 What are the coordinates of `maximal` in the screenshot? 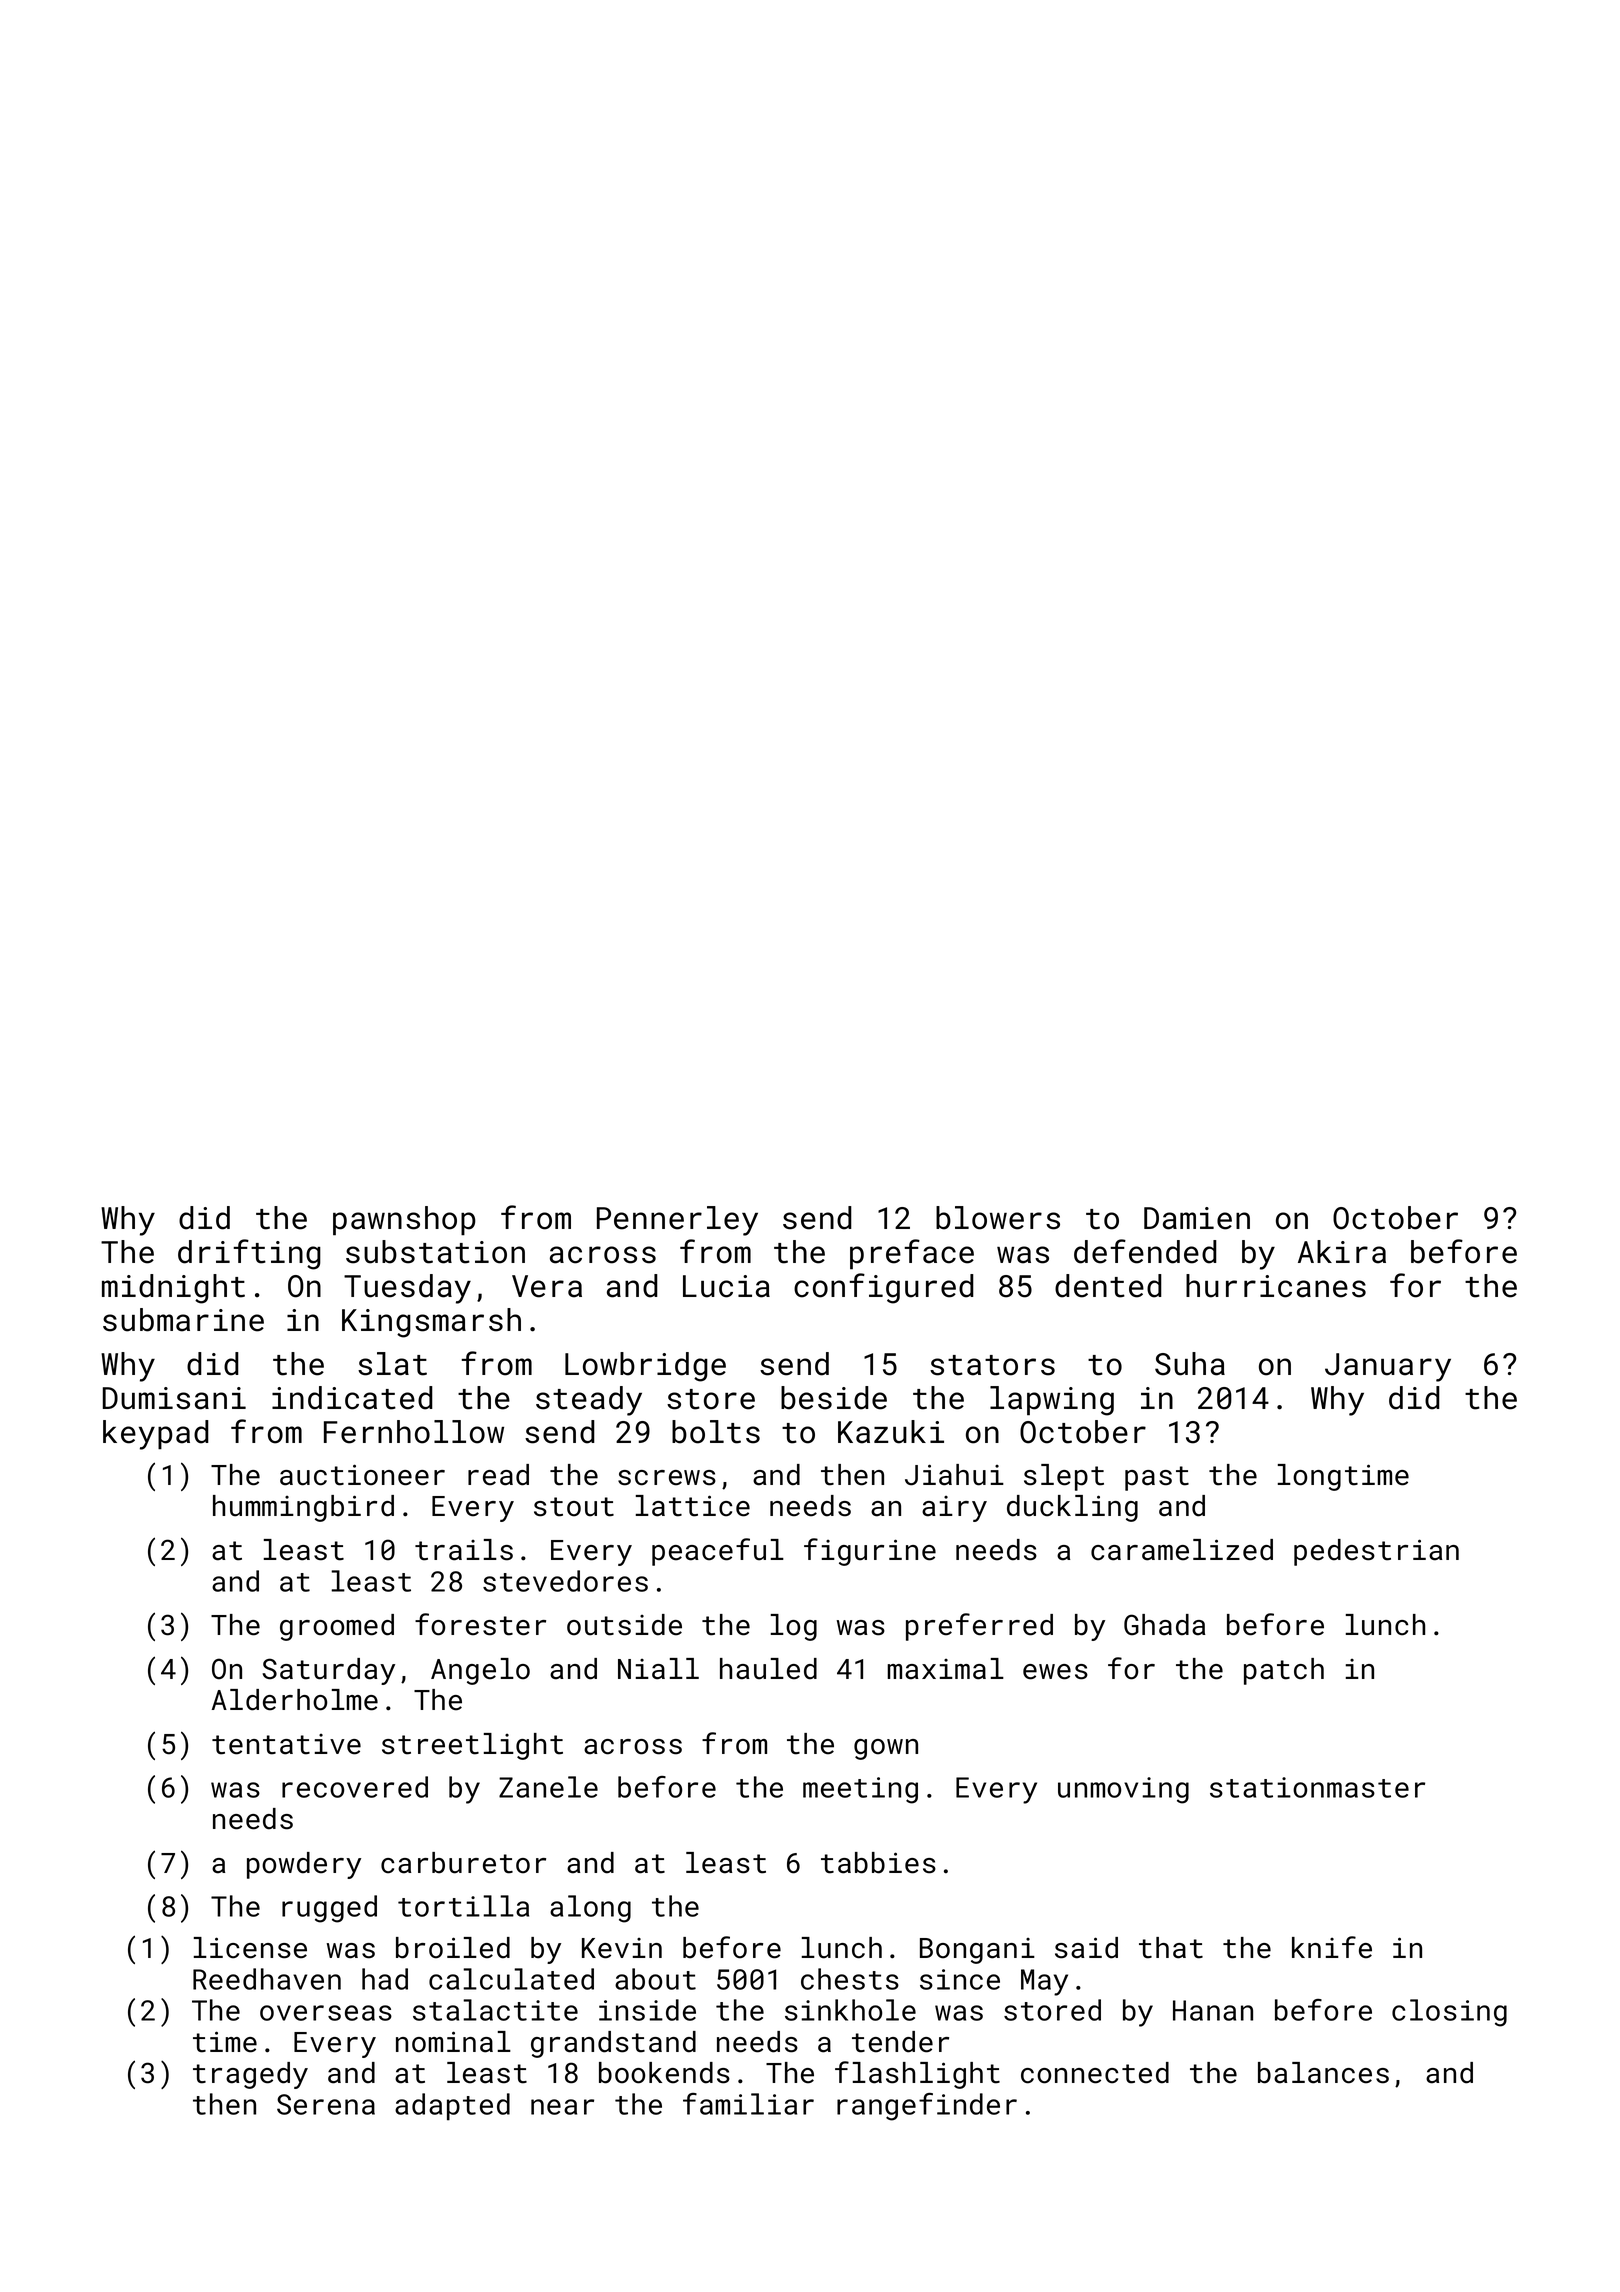 It's located at (945, 1669).
